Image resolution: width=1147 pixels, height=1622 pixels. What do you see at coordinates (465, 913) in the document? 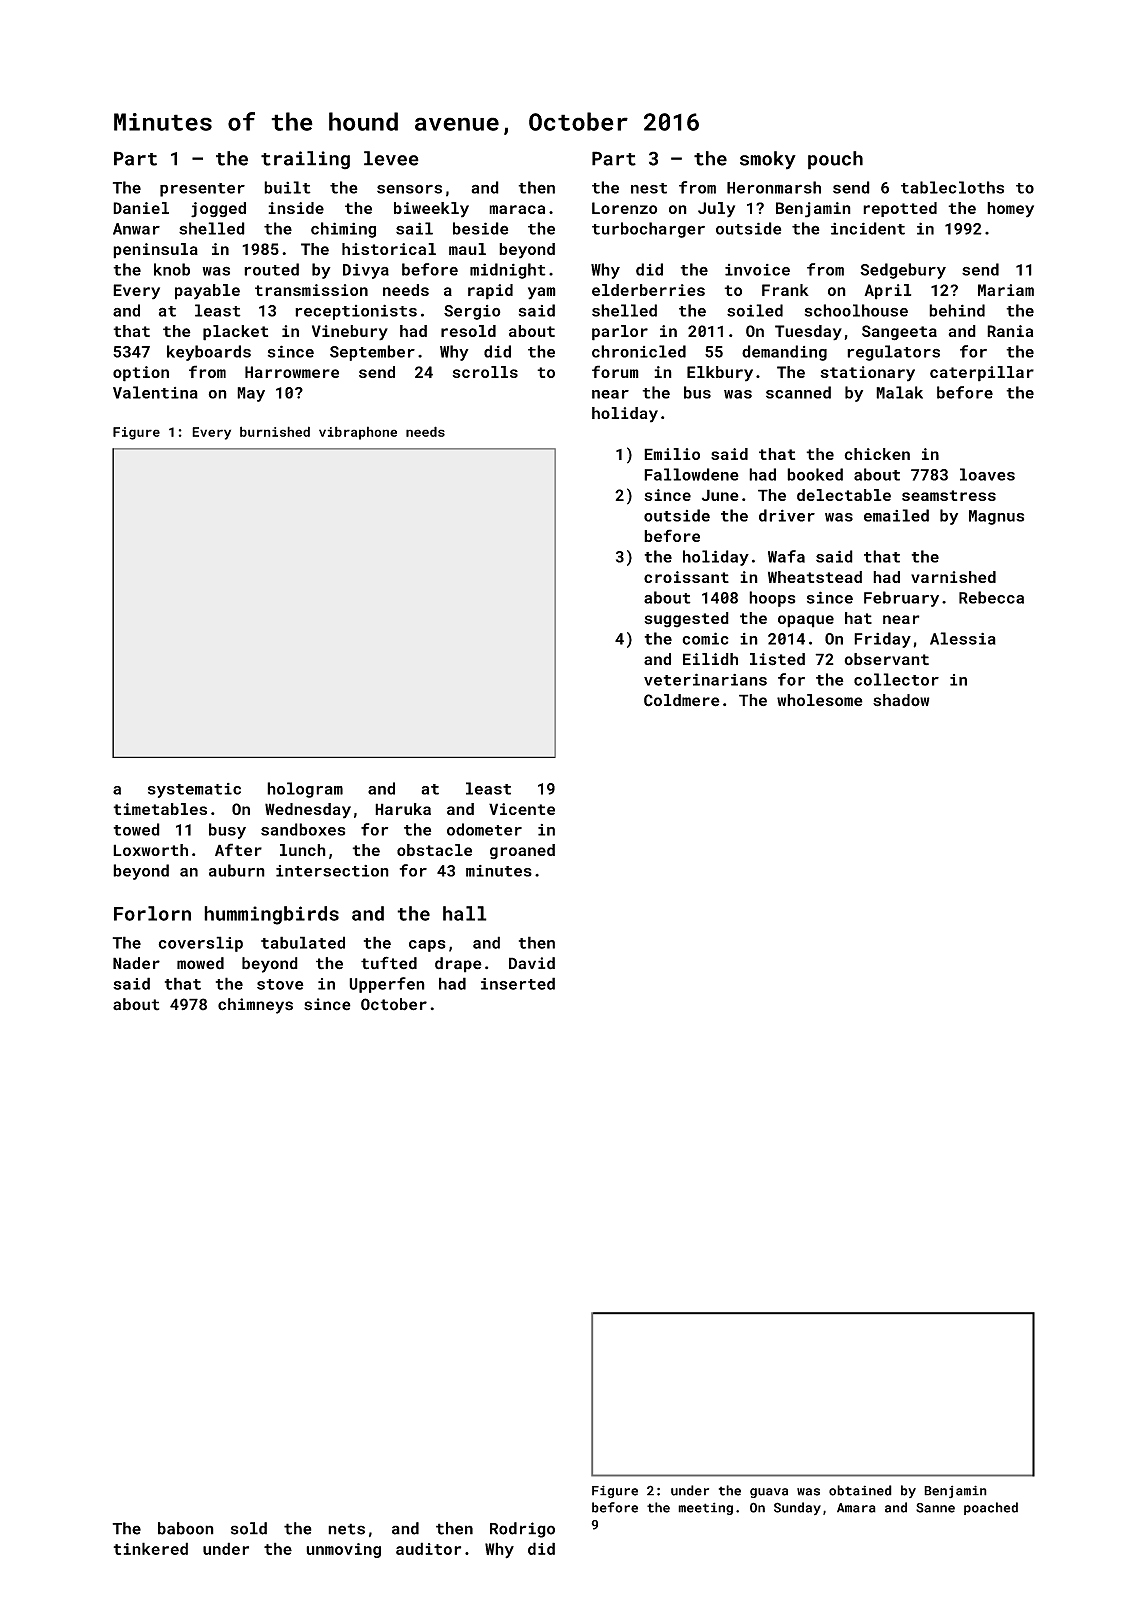
I see `hall` at bounding box center [465, 913].
